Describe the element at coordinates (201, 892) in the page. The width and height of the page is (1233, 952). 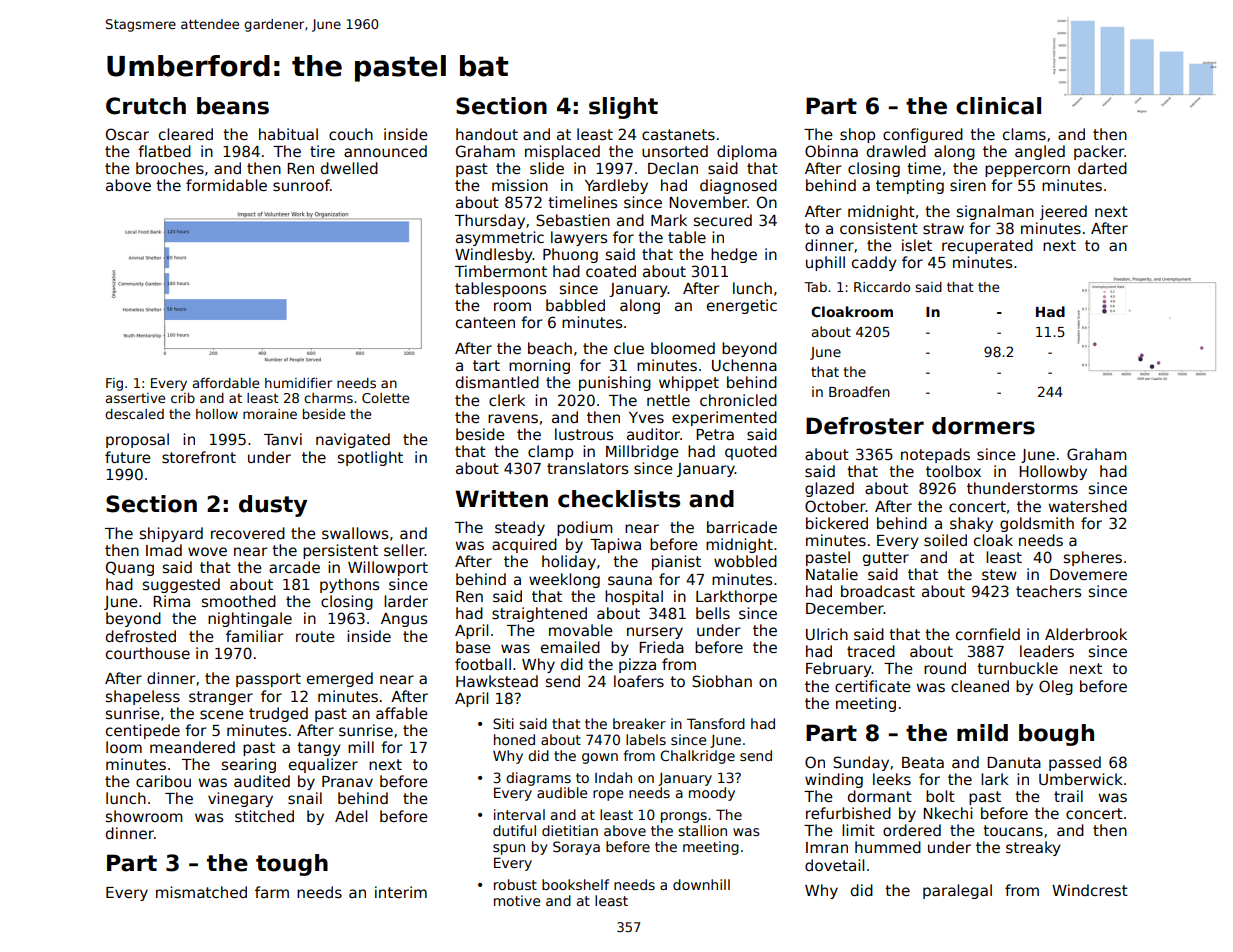
I see `mismatched` at that location.
